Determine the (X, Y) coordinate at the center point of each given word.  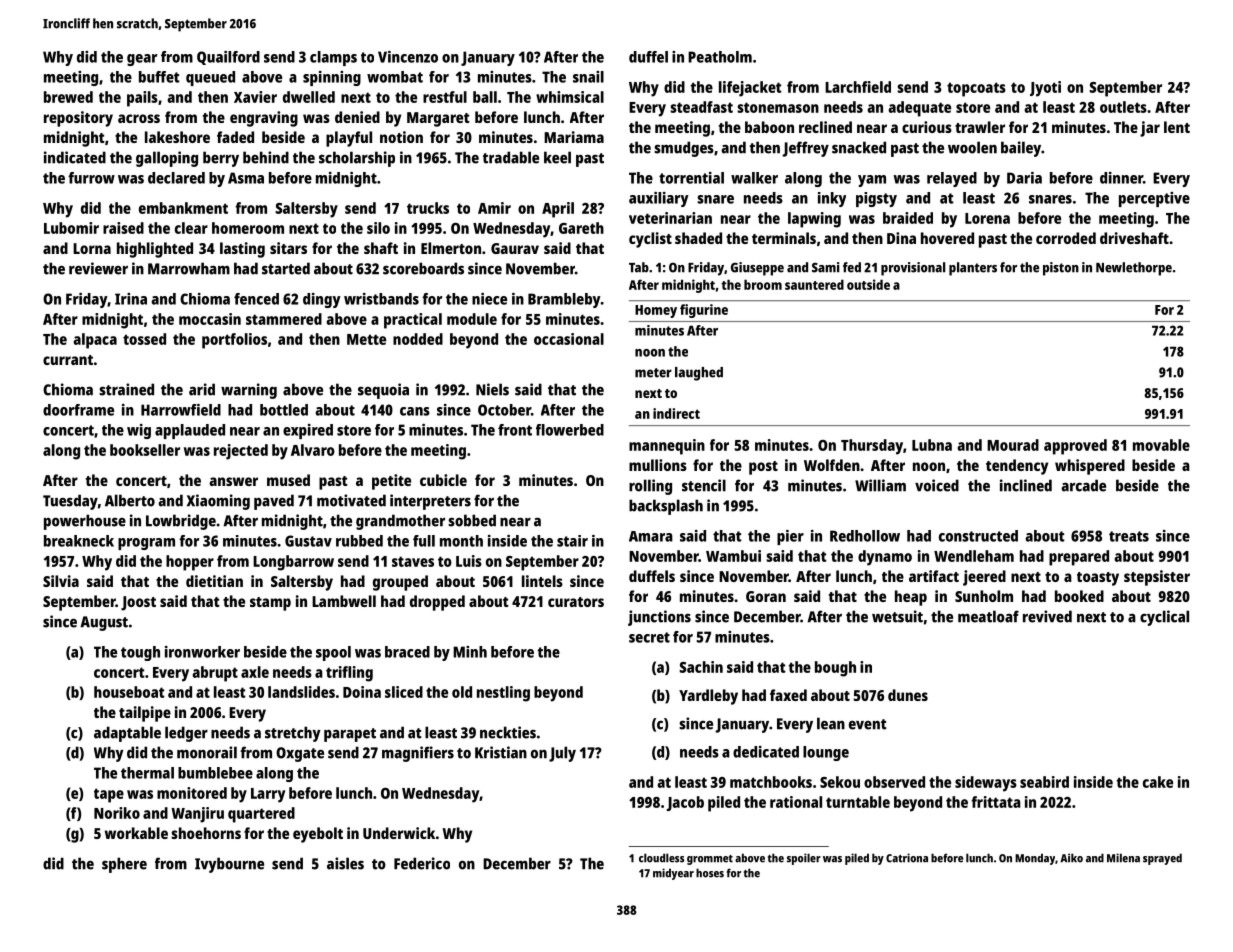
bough (835, 669)
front (515, 430)
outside (868, 284)
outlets (1123, 107)
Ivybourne (229, 865)
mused (288, 480)
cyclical (1164, 618)
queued (210, 78)
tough (140, 653)
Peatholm (720, 57)
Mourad (1013, 445)
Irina (131, 299)
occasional (569, 339)
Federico (422, 863)
